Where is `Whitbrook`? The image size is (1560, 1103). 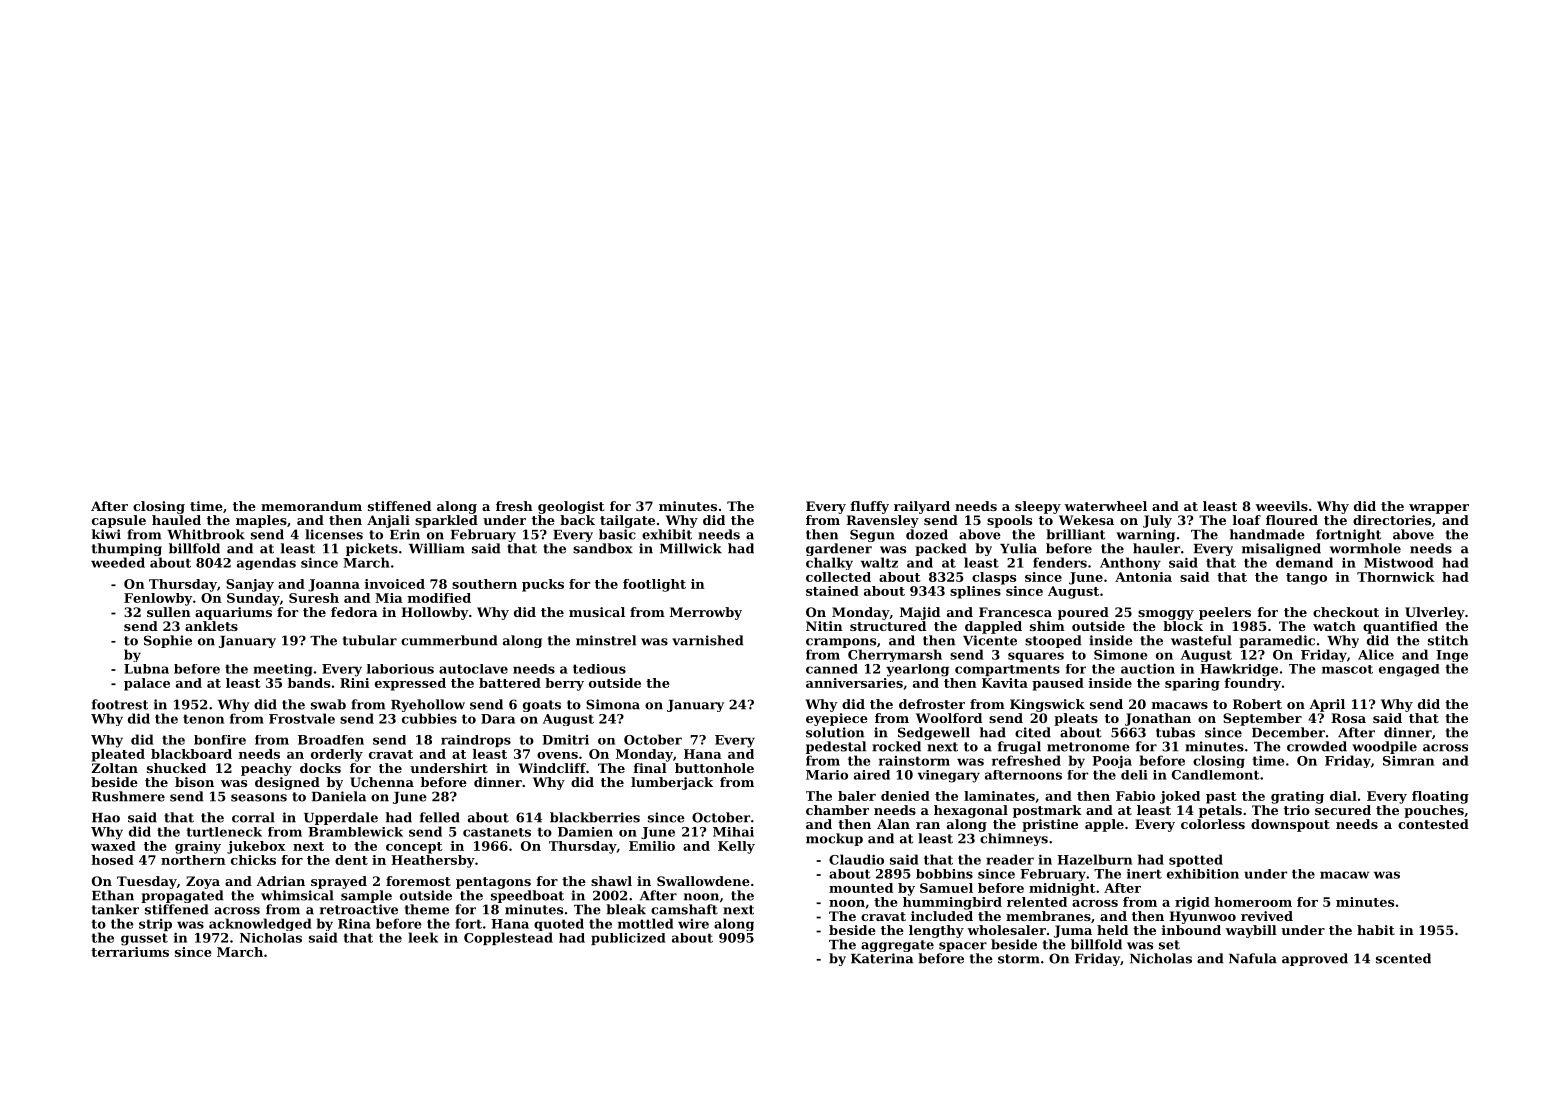
Whitbrook is located at coordinates (206, 534).
